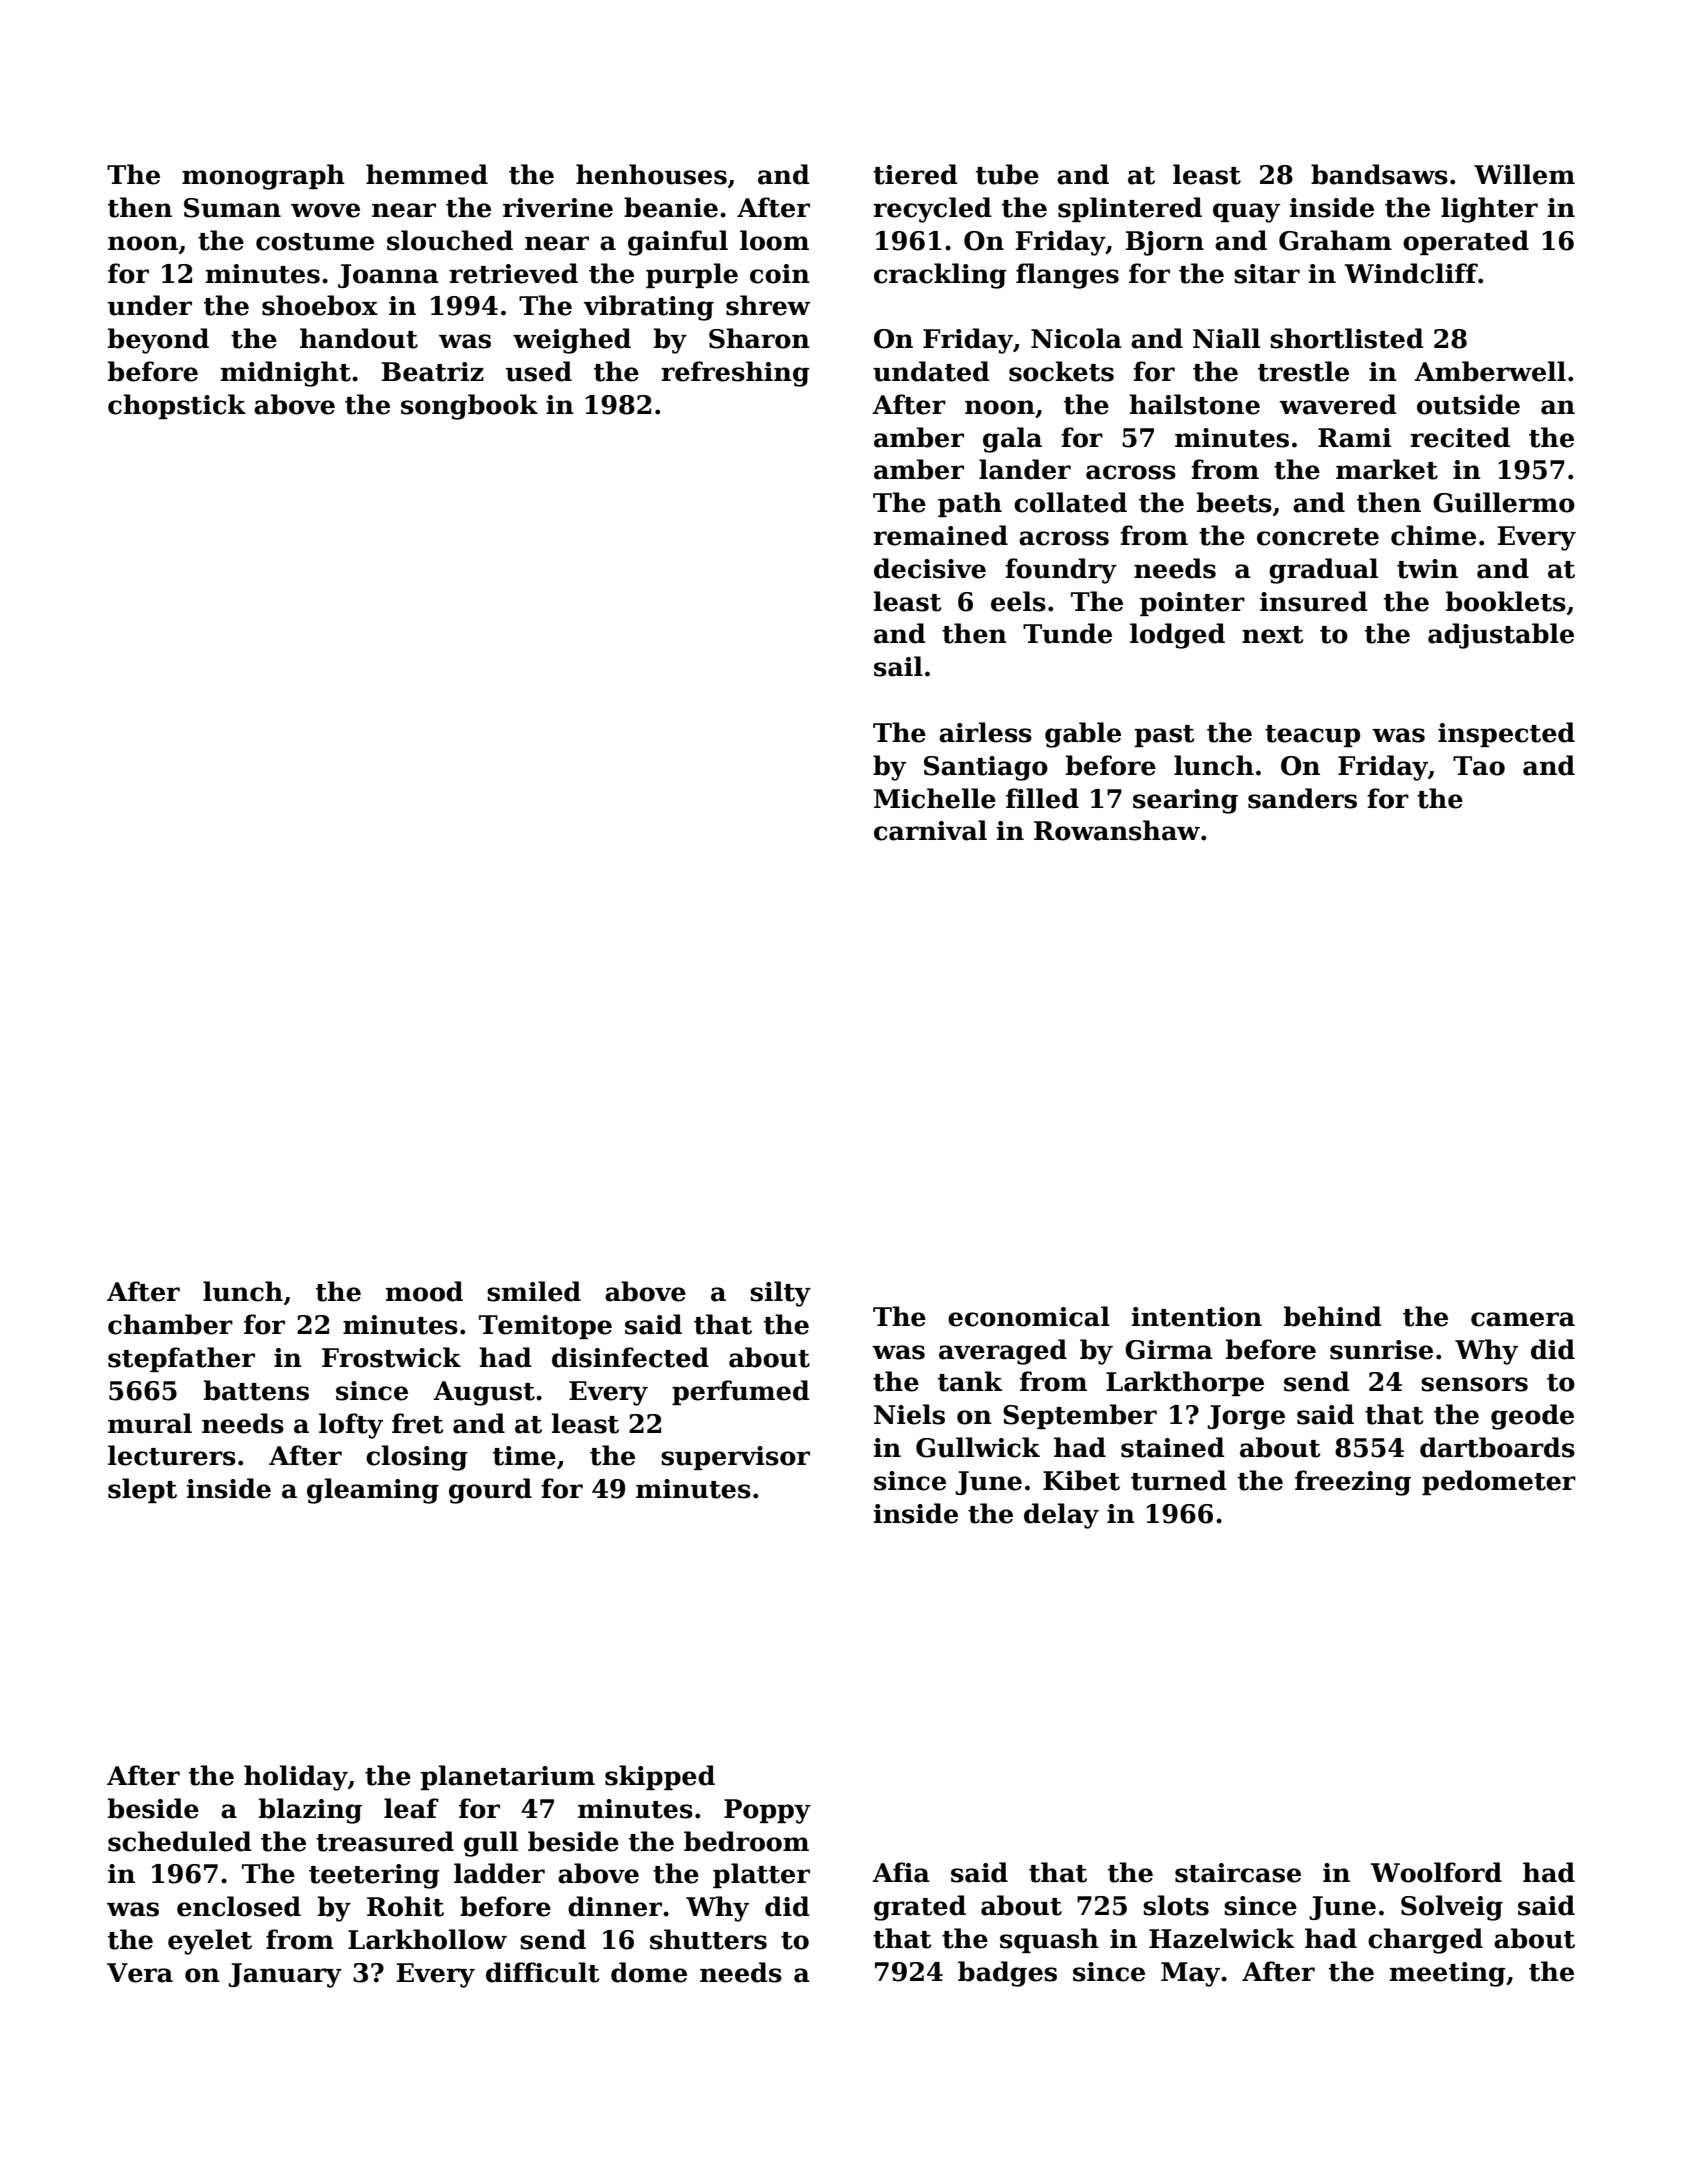  I want to click on mood, so click(424, 1291).
